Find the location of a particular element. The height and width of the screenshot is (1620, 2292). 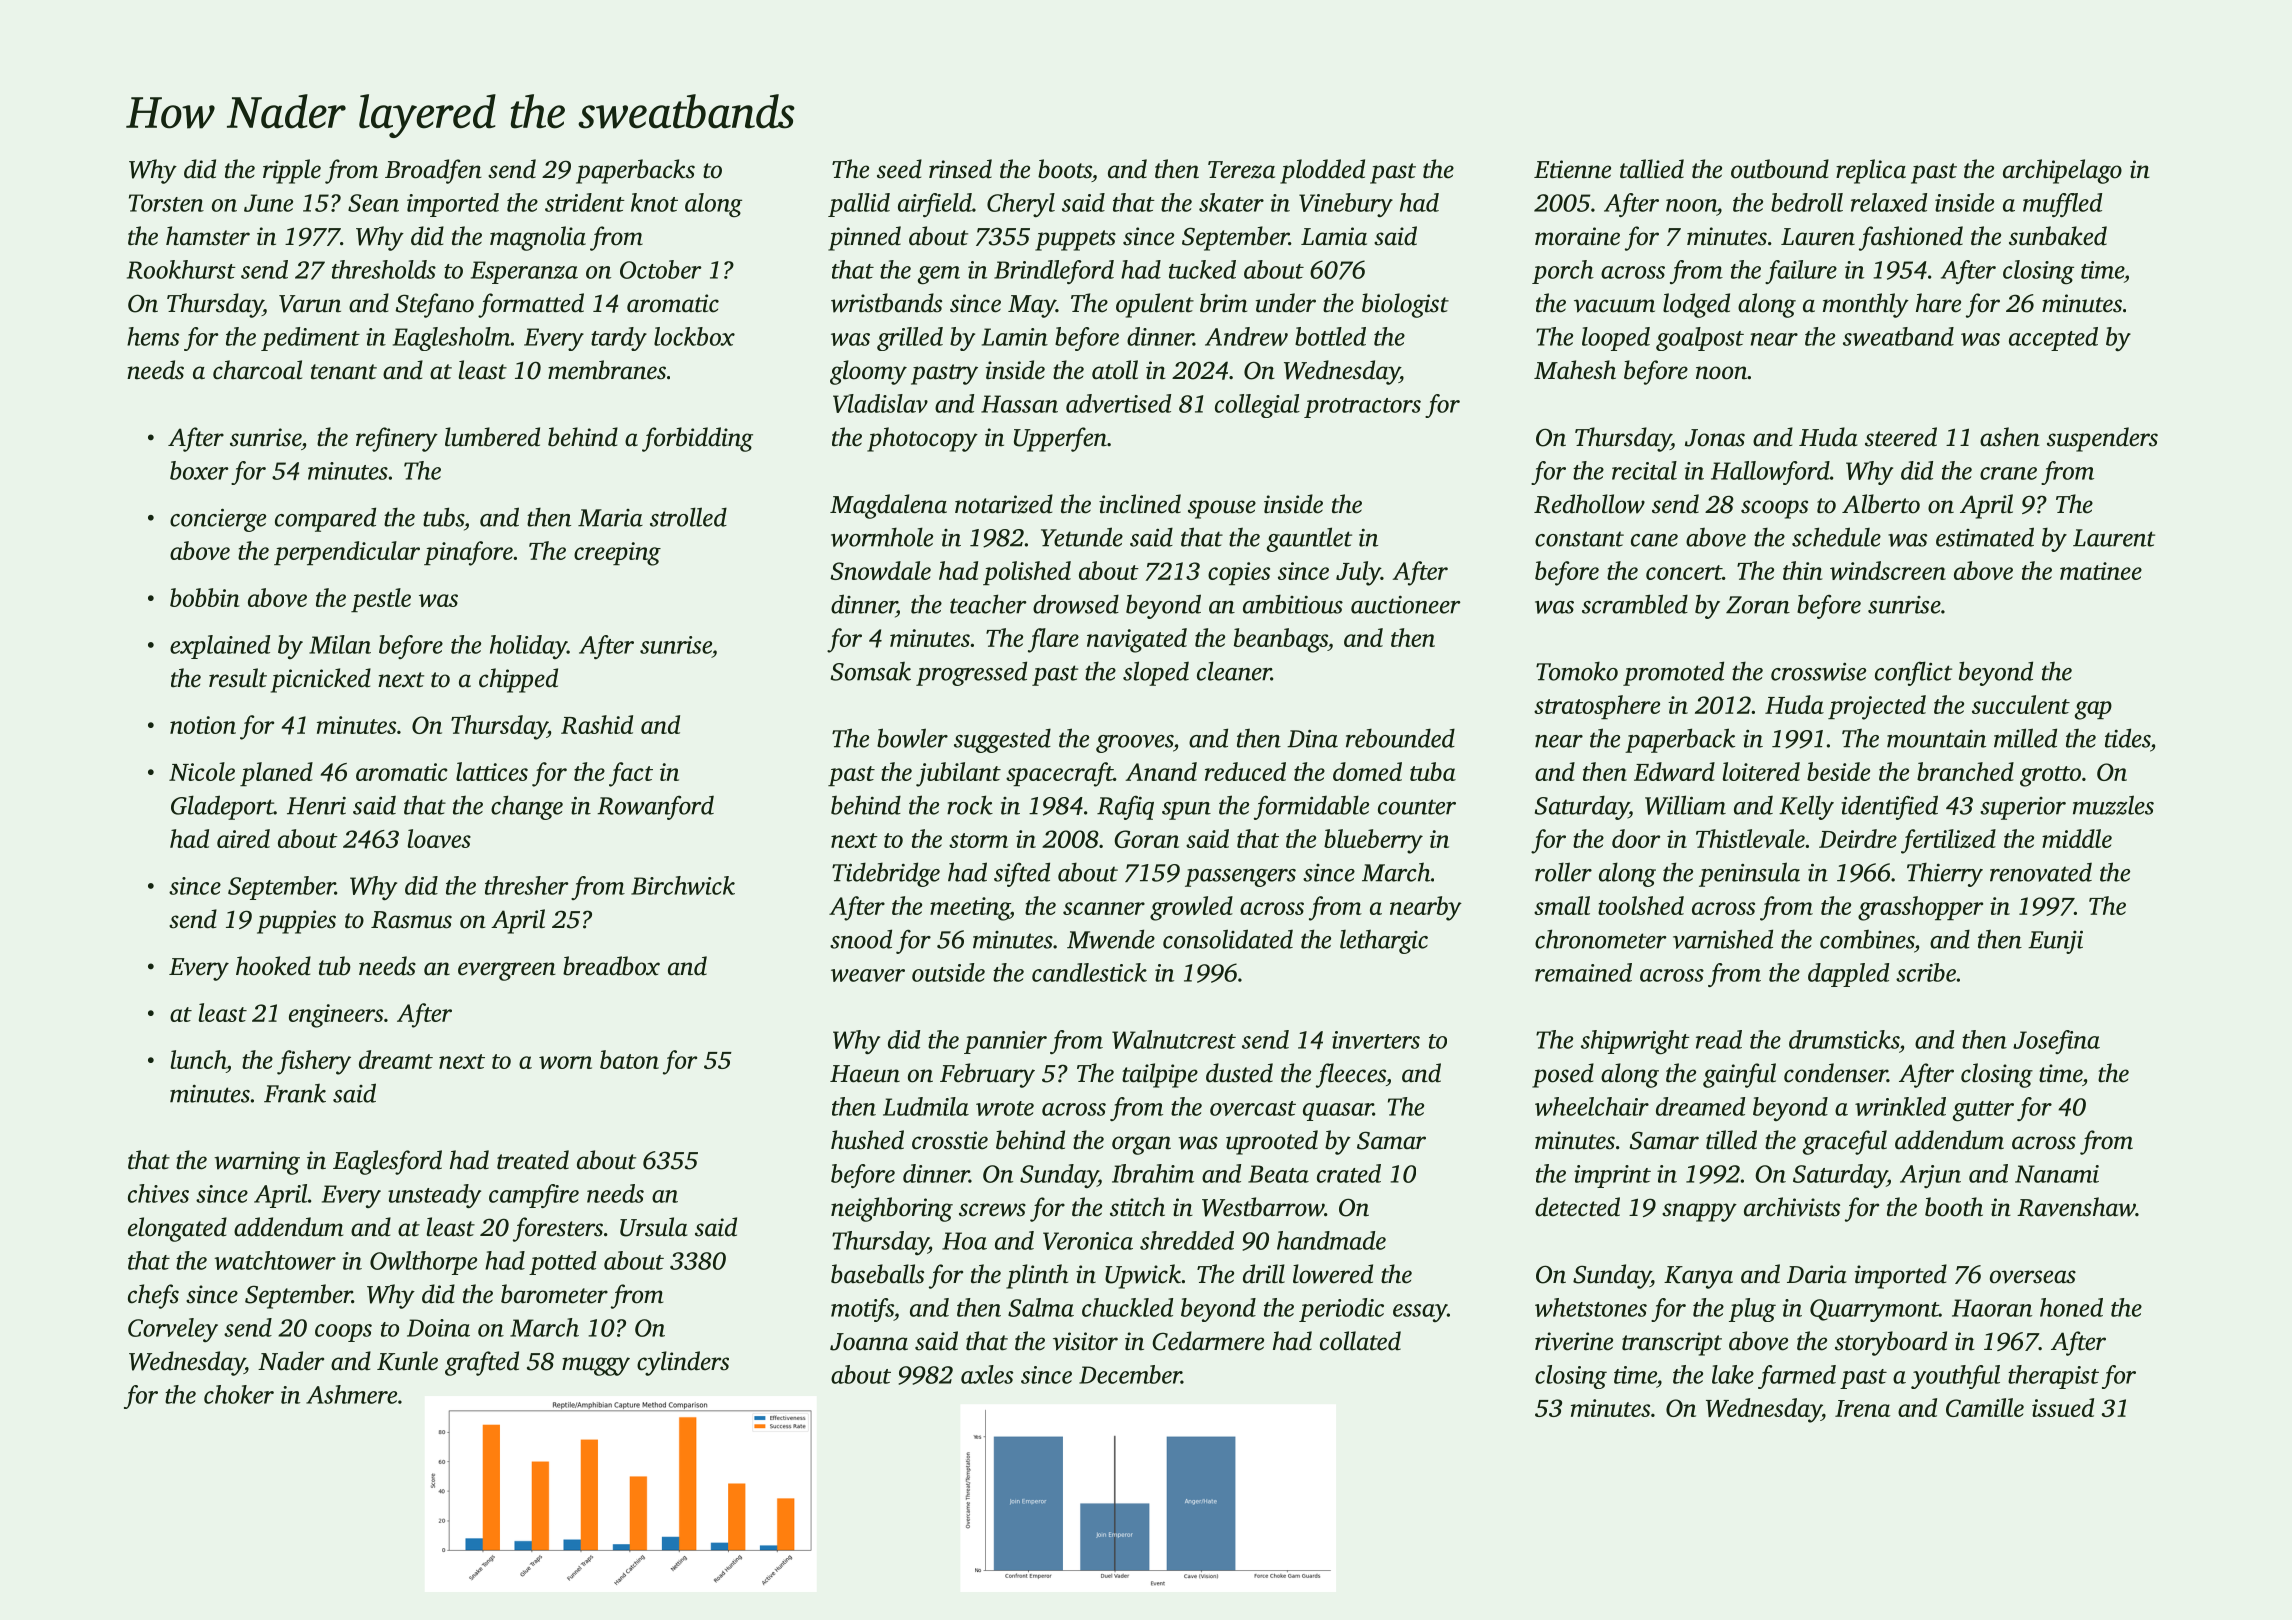

picnicked is located at coordinates (321, 680).
